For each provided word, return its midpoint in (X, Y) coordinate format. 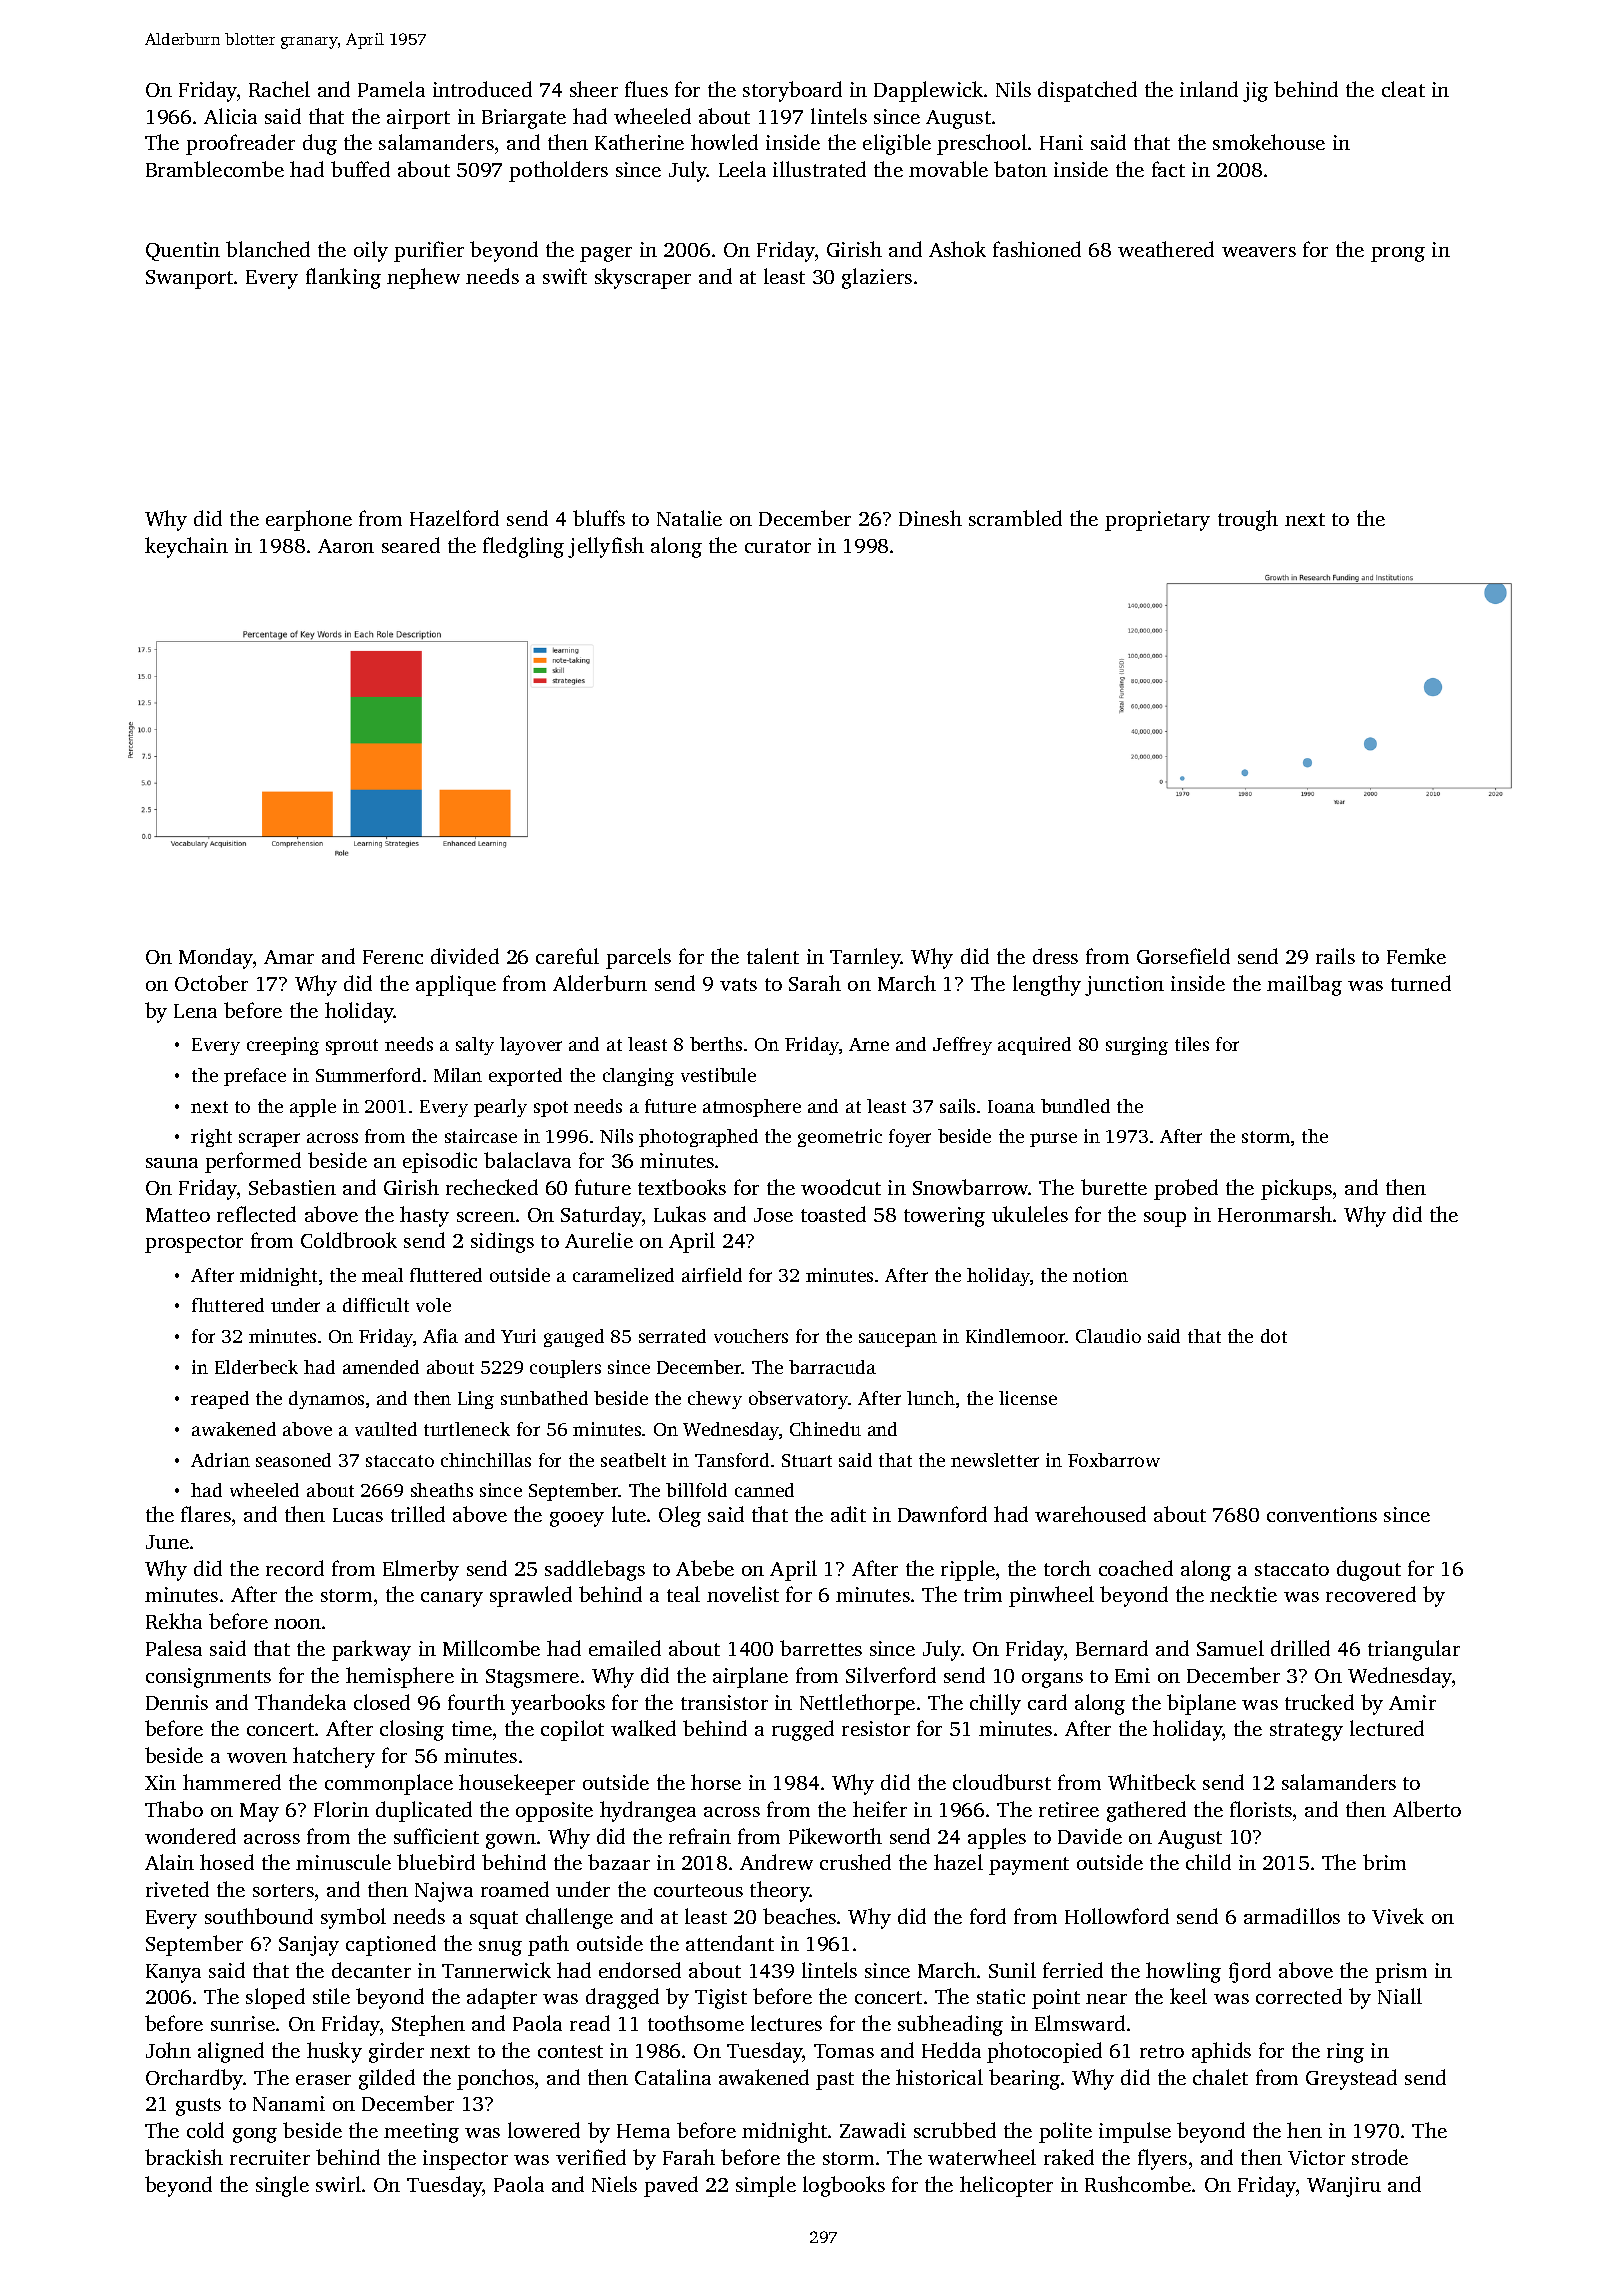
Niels (614, 2184)
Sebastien (292, 1187)
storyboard (792, 91)
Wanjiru (1344, 2187)
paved (671, 2186)
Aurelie (599, 1240)
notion (1100, 1275)
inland (1209, 89)
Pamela (391, 89)
